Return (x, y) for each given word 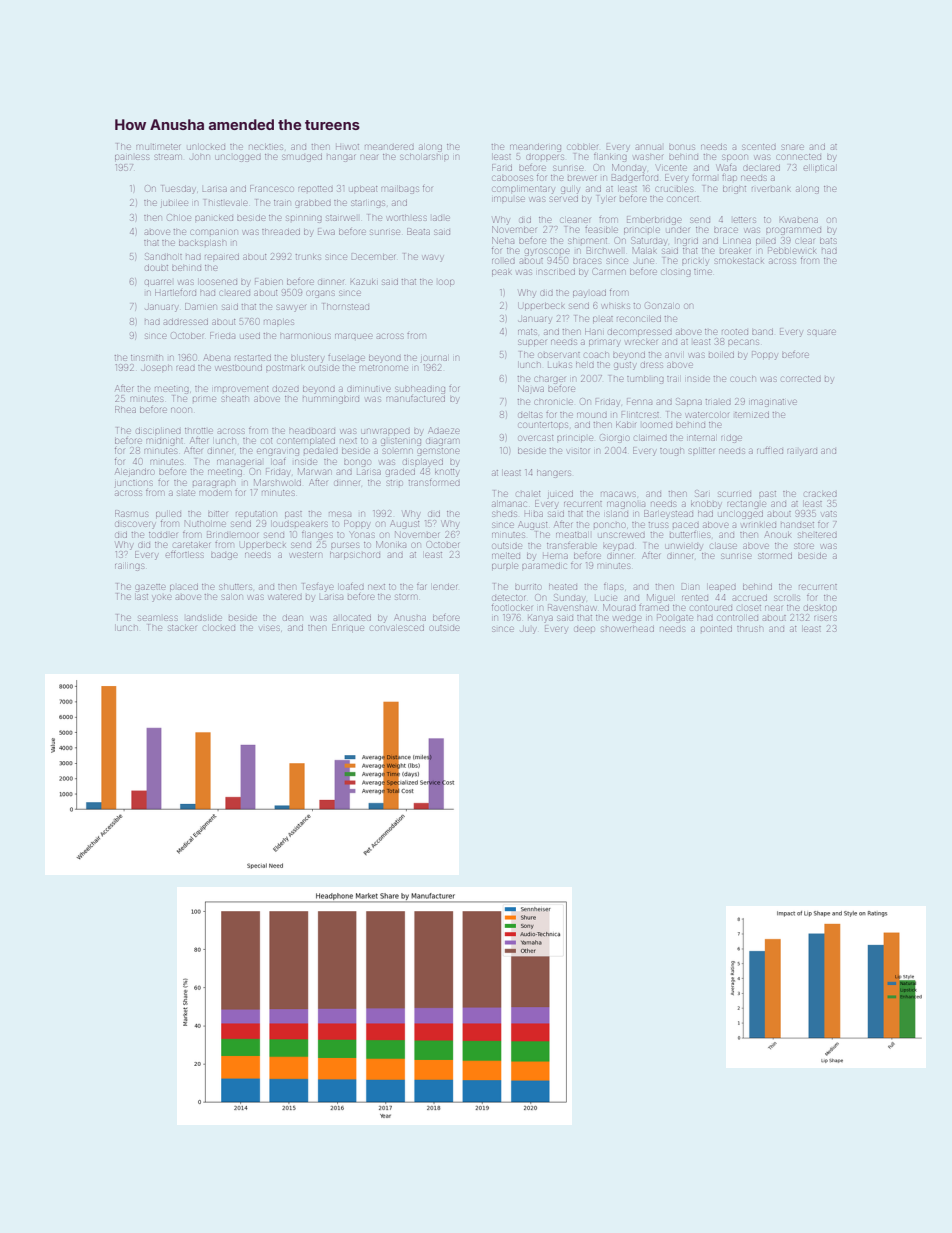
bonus (682, 147)
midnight (164, 442)
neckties (266, 147)
